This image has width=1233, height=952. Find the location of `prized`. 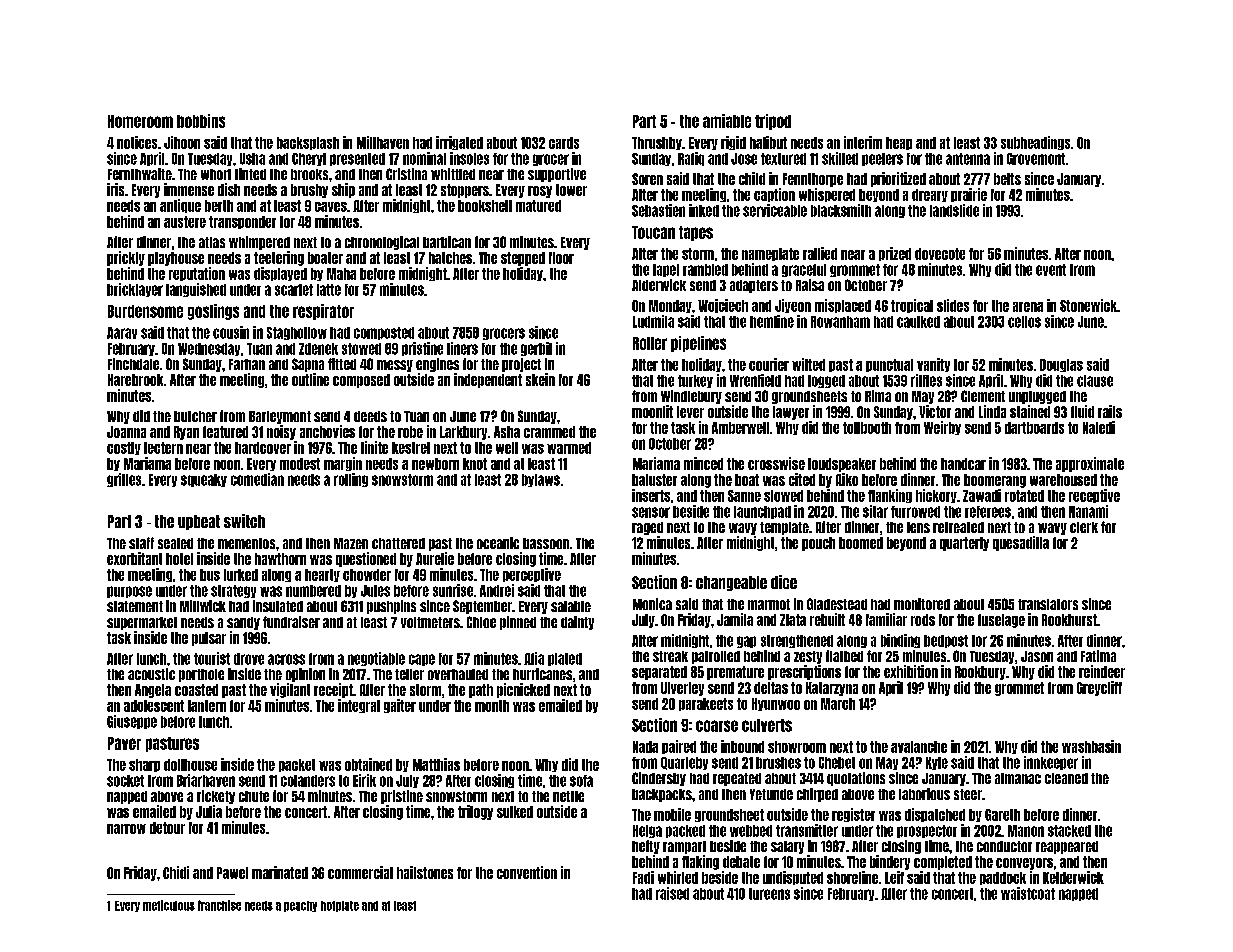

prized is located at coordinates (895, 254).
